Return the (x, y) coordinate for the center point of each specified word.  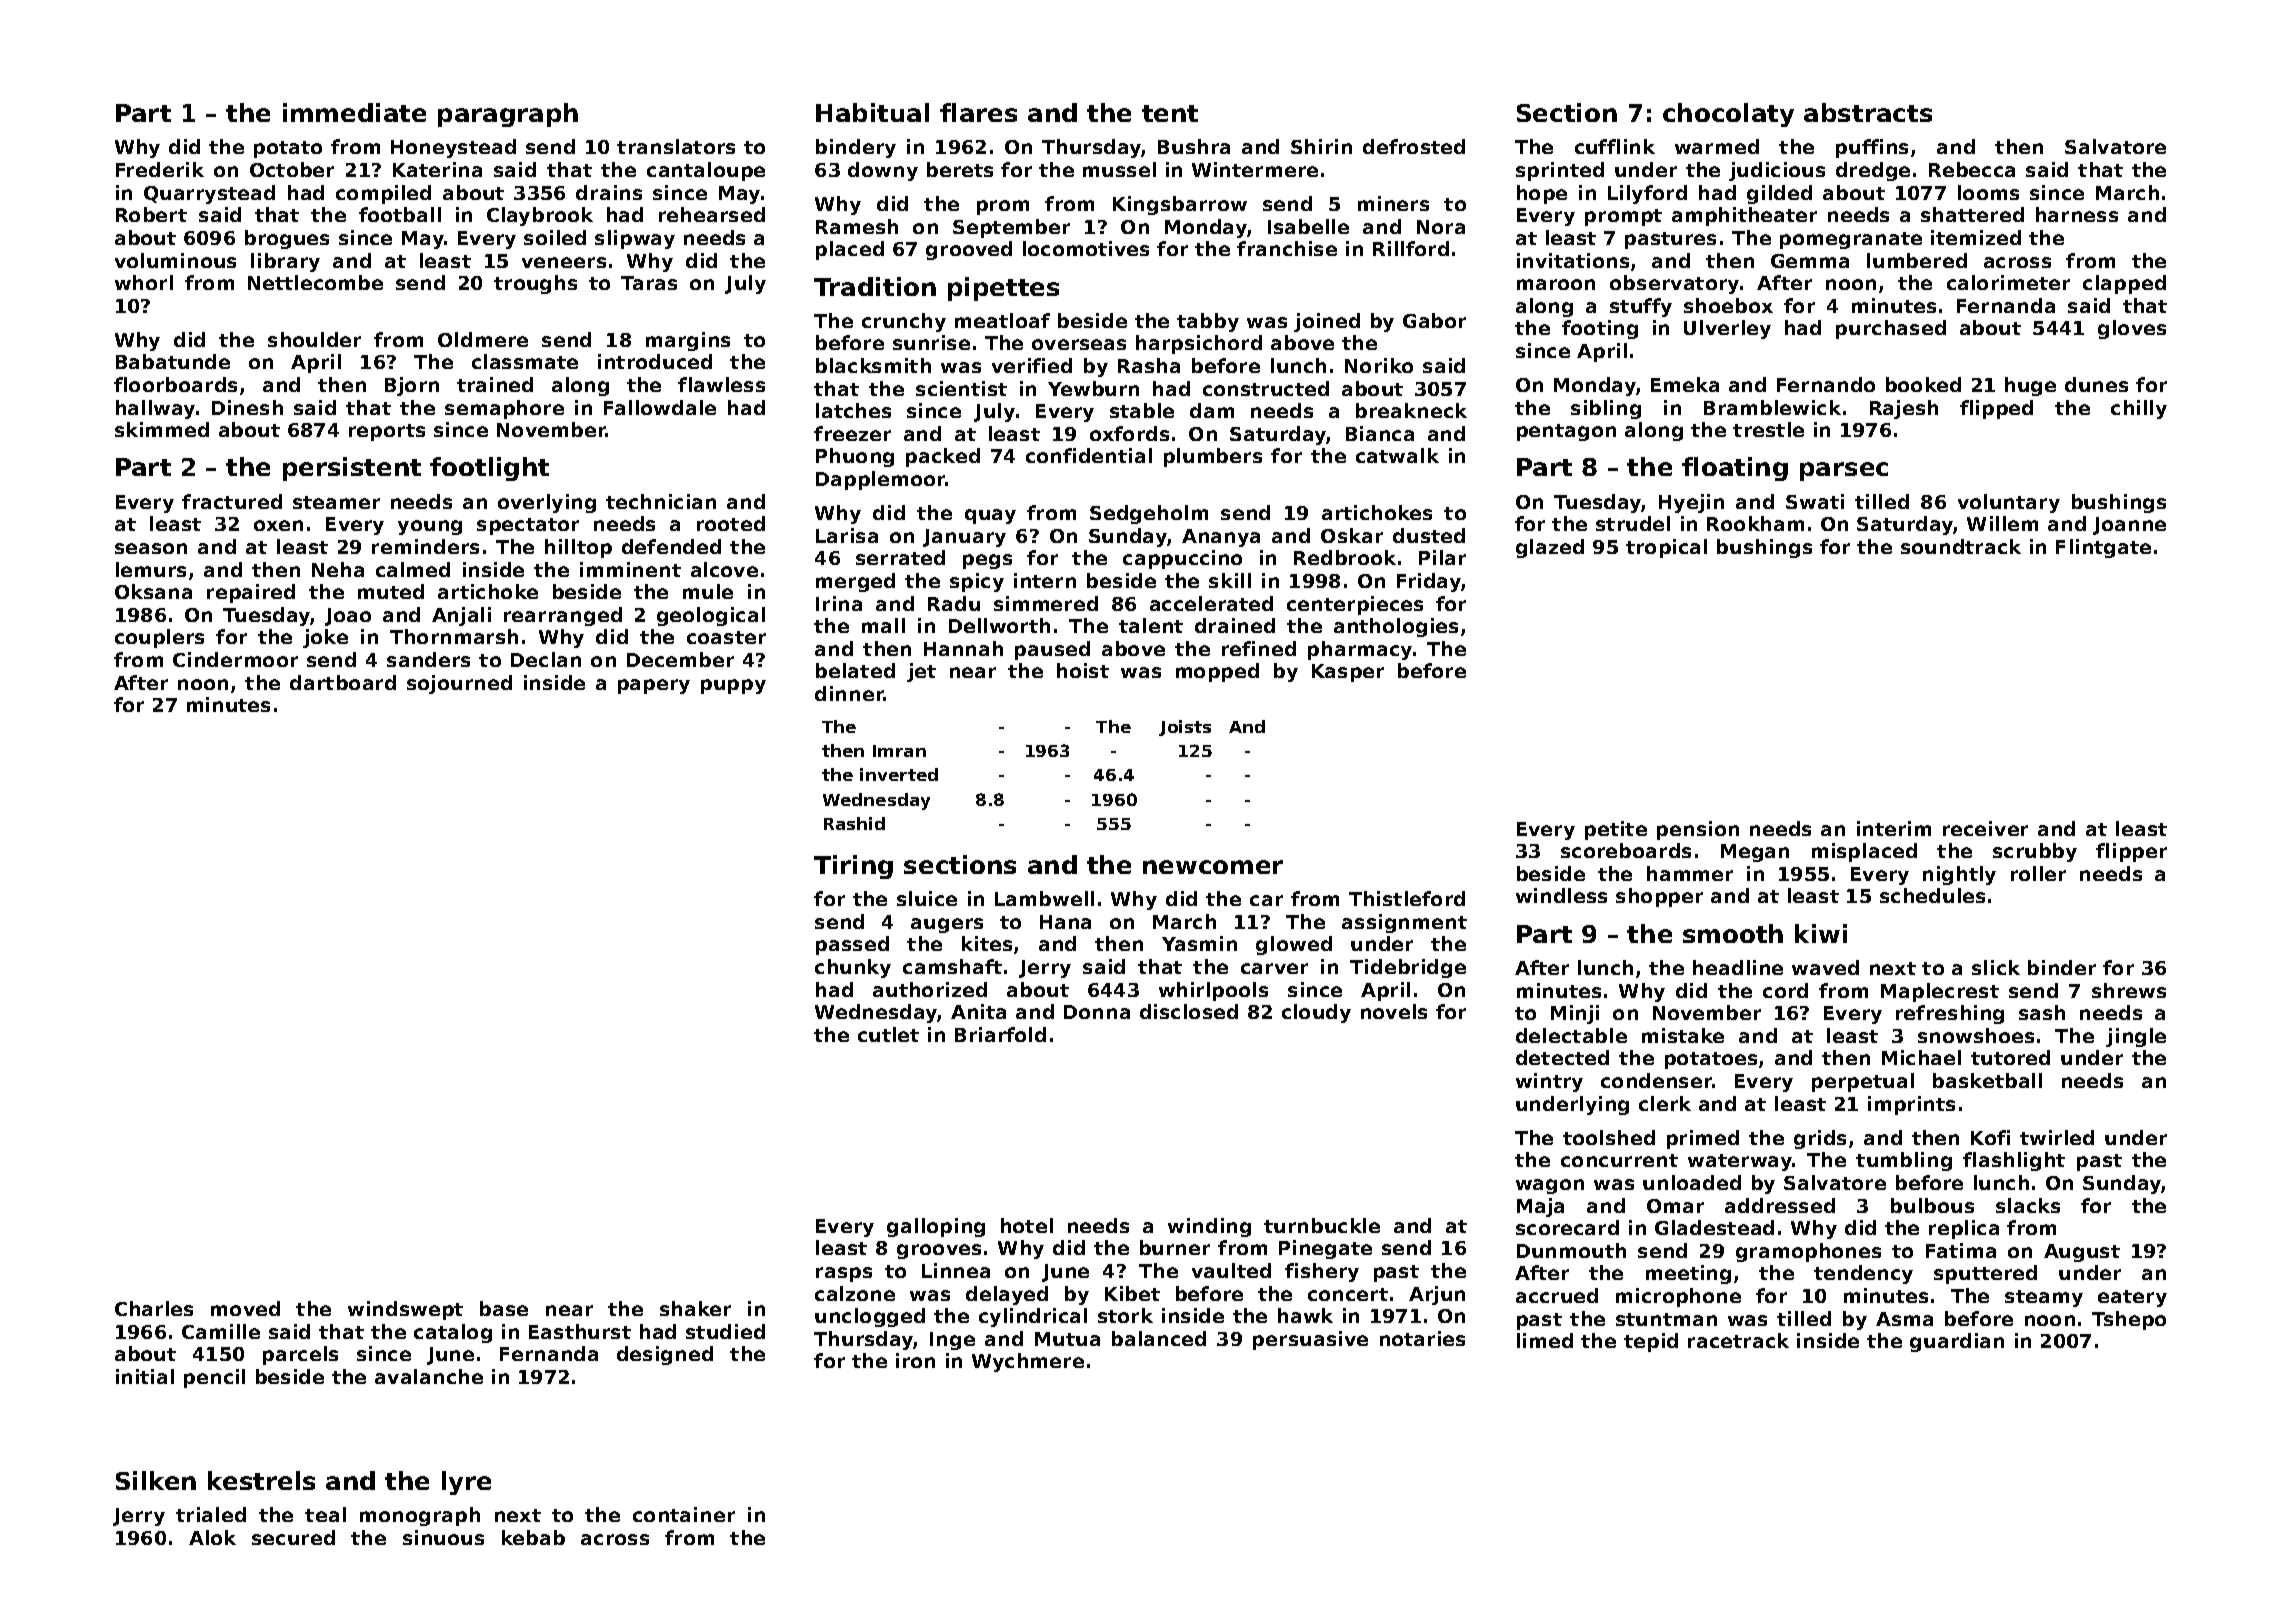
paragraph (508, 115)
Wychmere (1028, 1362)
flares (978, 112)
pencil (214, 1378)
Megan (1755, 853)
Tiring (853, 867)
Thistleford (1407, 898)
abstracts (1868, 112)
